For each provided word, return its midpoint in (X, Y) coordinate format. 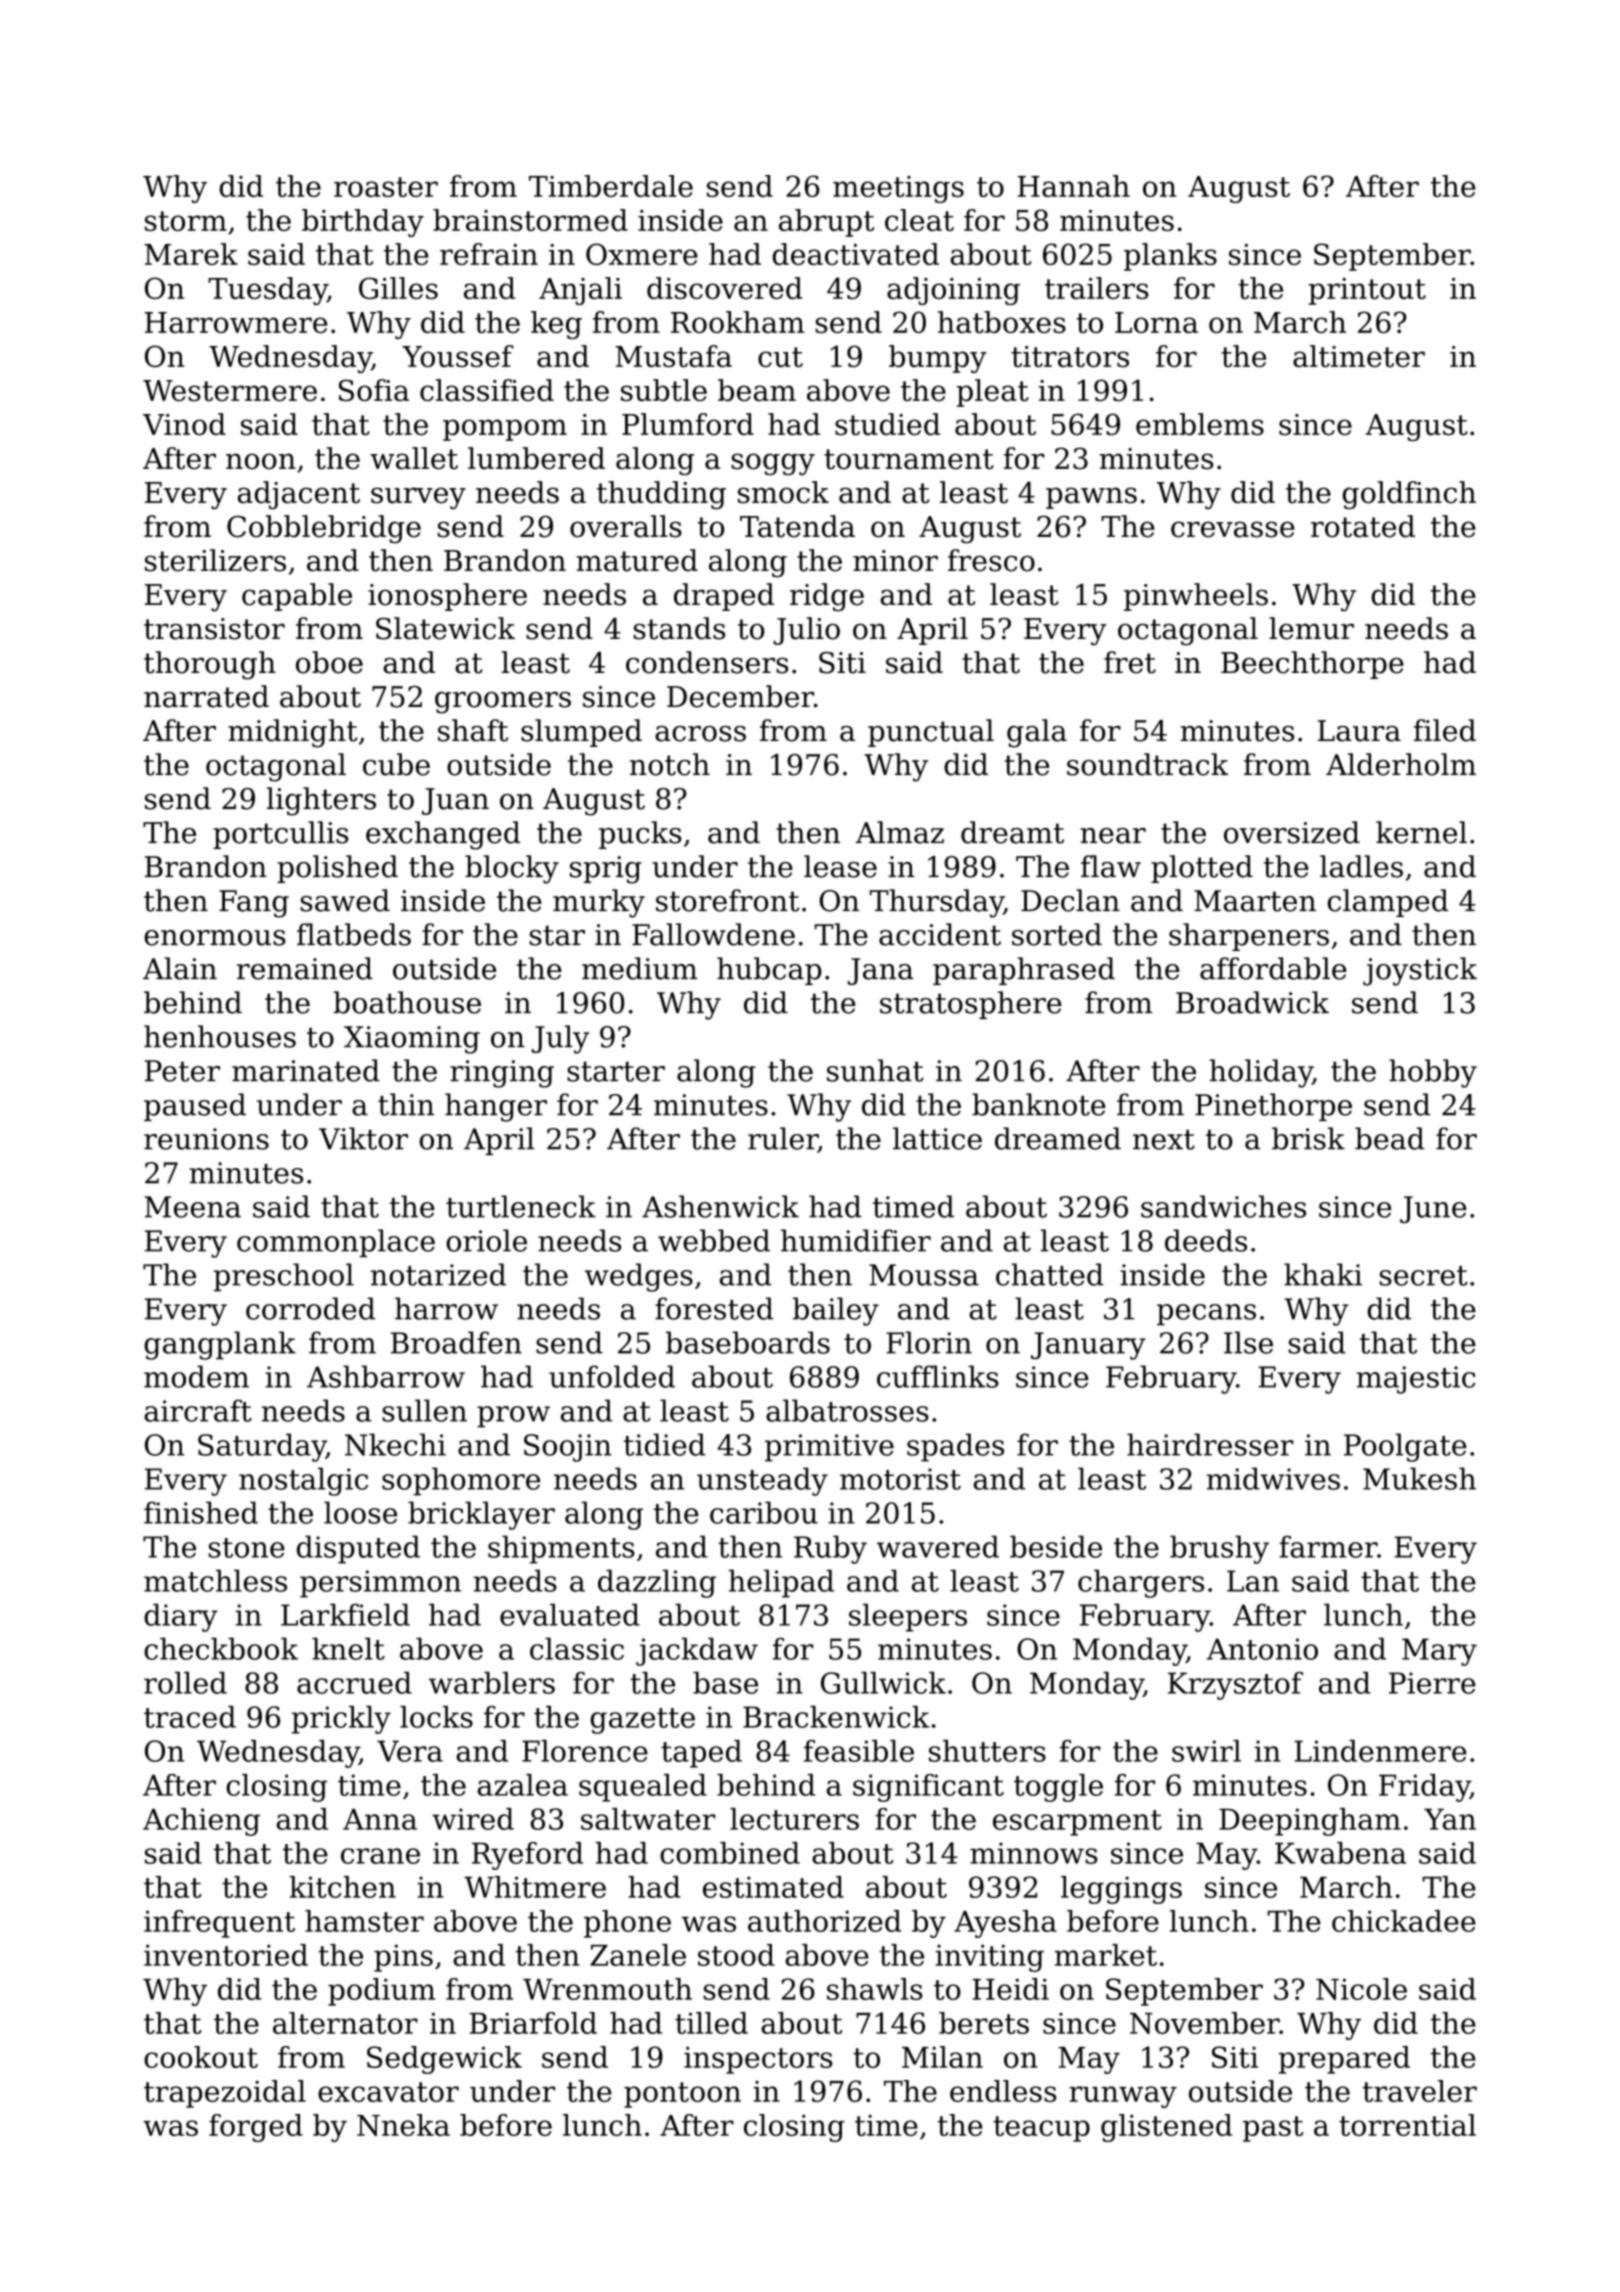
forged (256, 2128)
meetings (898, 189)
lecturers (794, 1819)
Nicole (1361, 1989)
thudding (661, 495)
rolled (185, 1683)
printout (1367, 291)
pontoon (682, 2095)
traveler (1420, 2091)
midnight (293, 733)
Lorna (1156, 322)
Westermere (230, 391)
